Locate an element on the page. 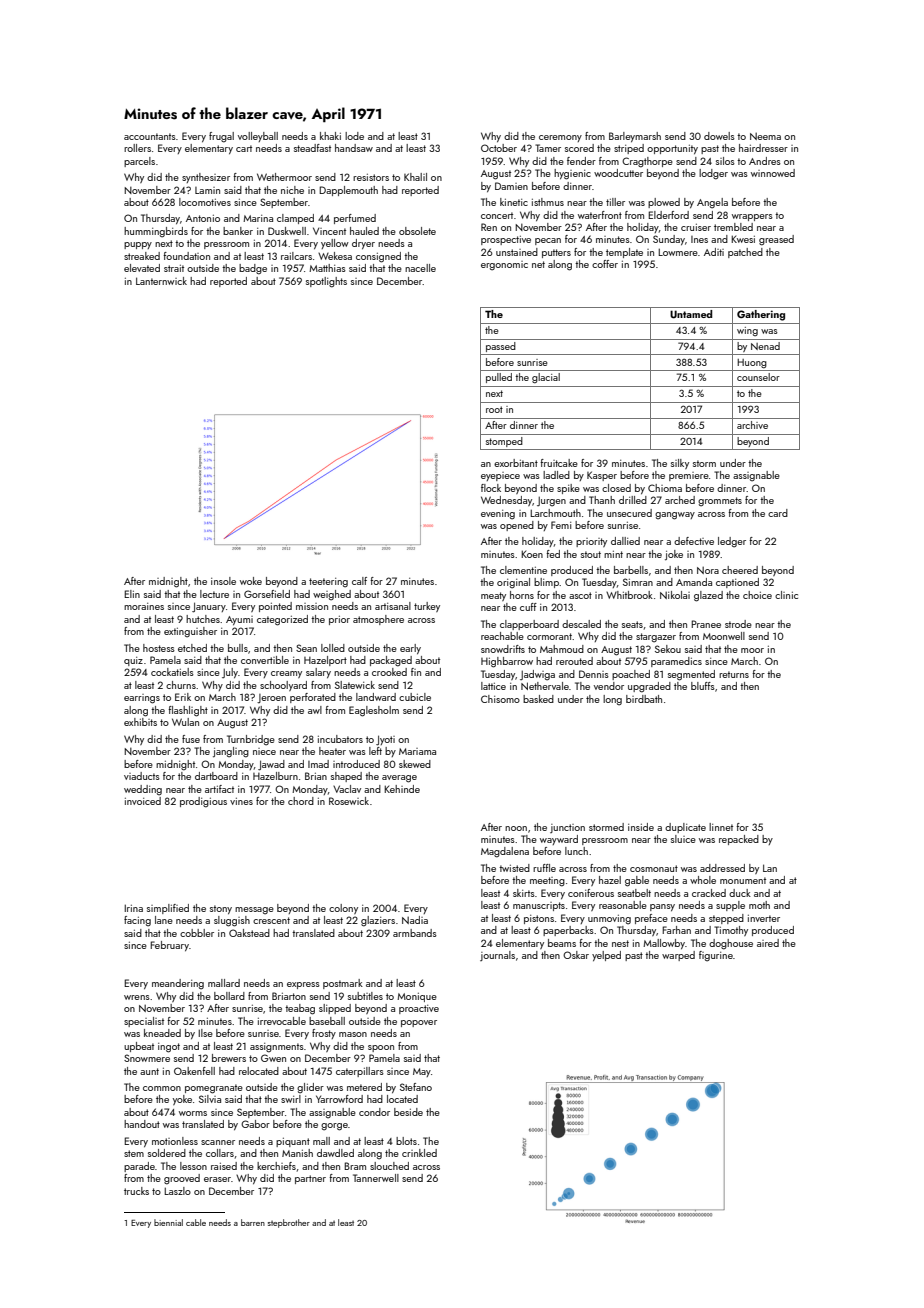 This page has width=924, height=1308. greased is located at coordinates (776, 240).
